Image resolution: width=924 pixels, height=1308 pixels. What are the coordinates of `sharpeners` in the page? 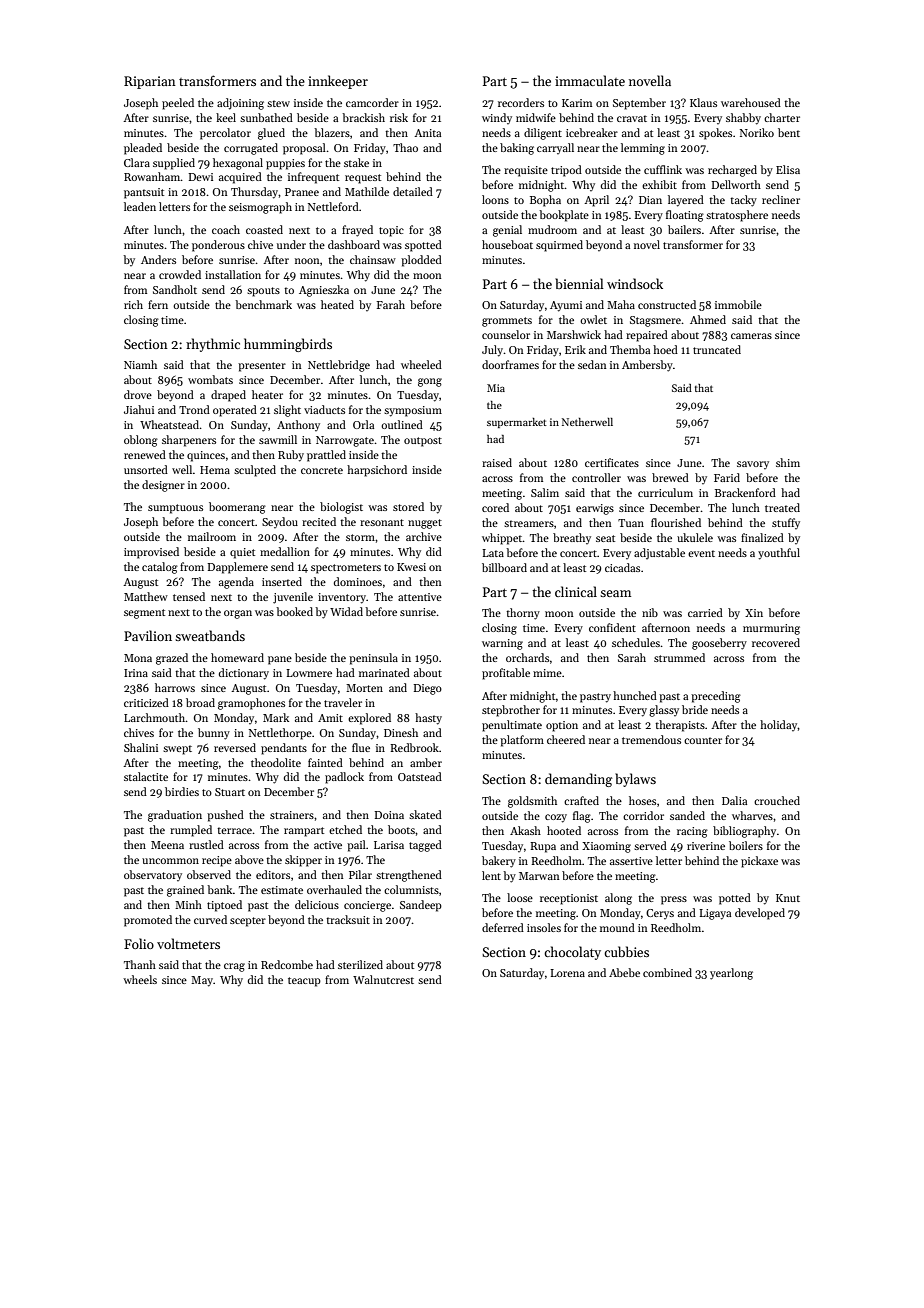 It's located at (189, 441).
